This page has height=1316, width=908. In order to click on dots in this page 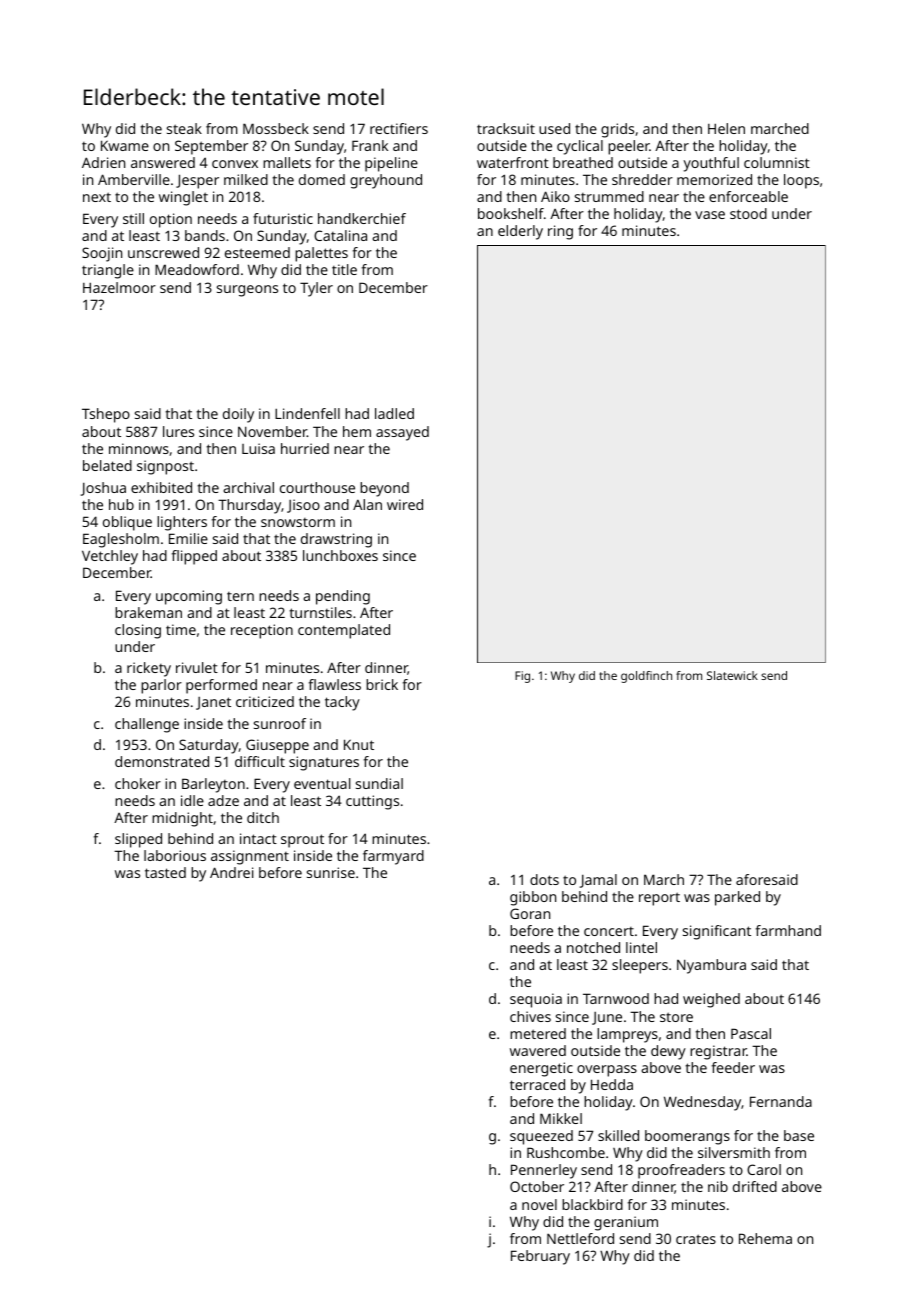, I will do `click(544, 879)`.
